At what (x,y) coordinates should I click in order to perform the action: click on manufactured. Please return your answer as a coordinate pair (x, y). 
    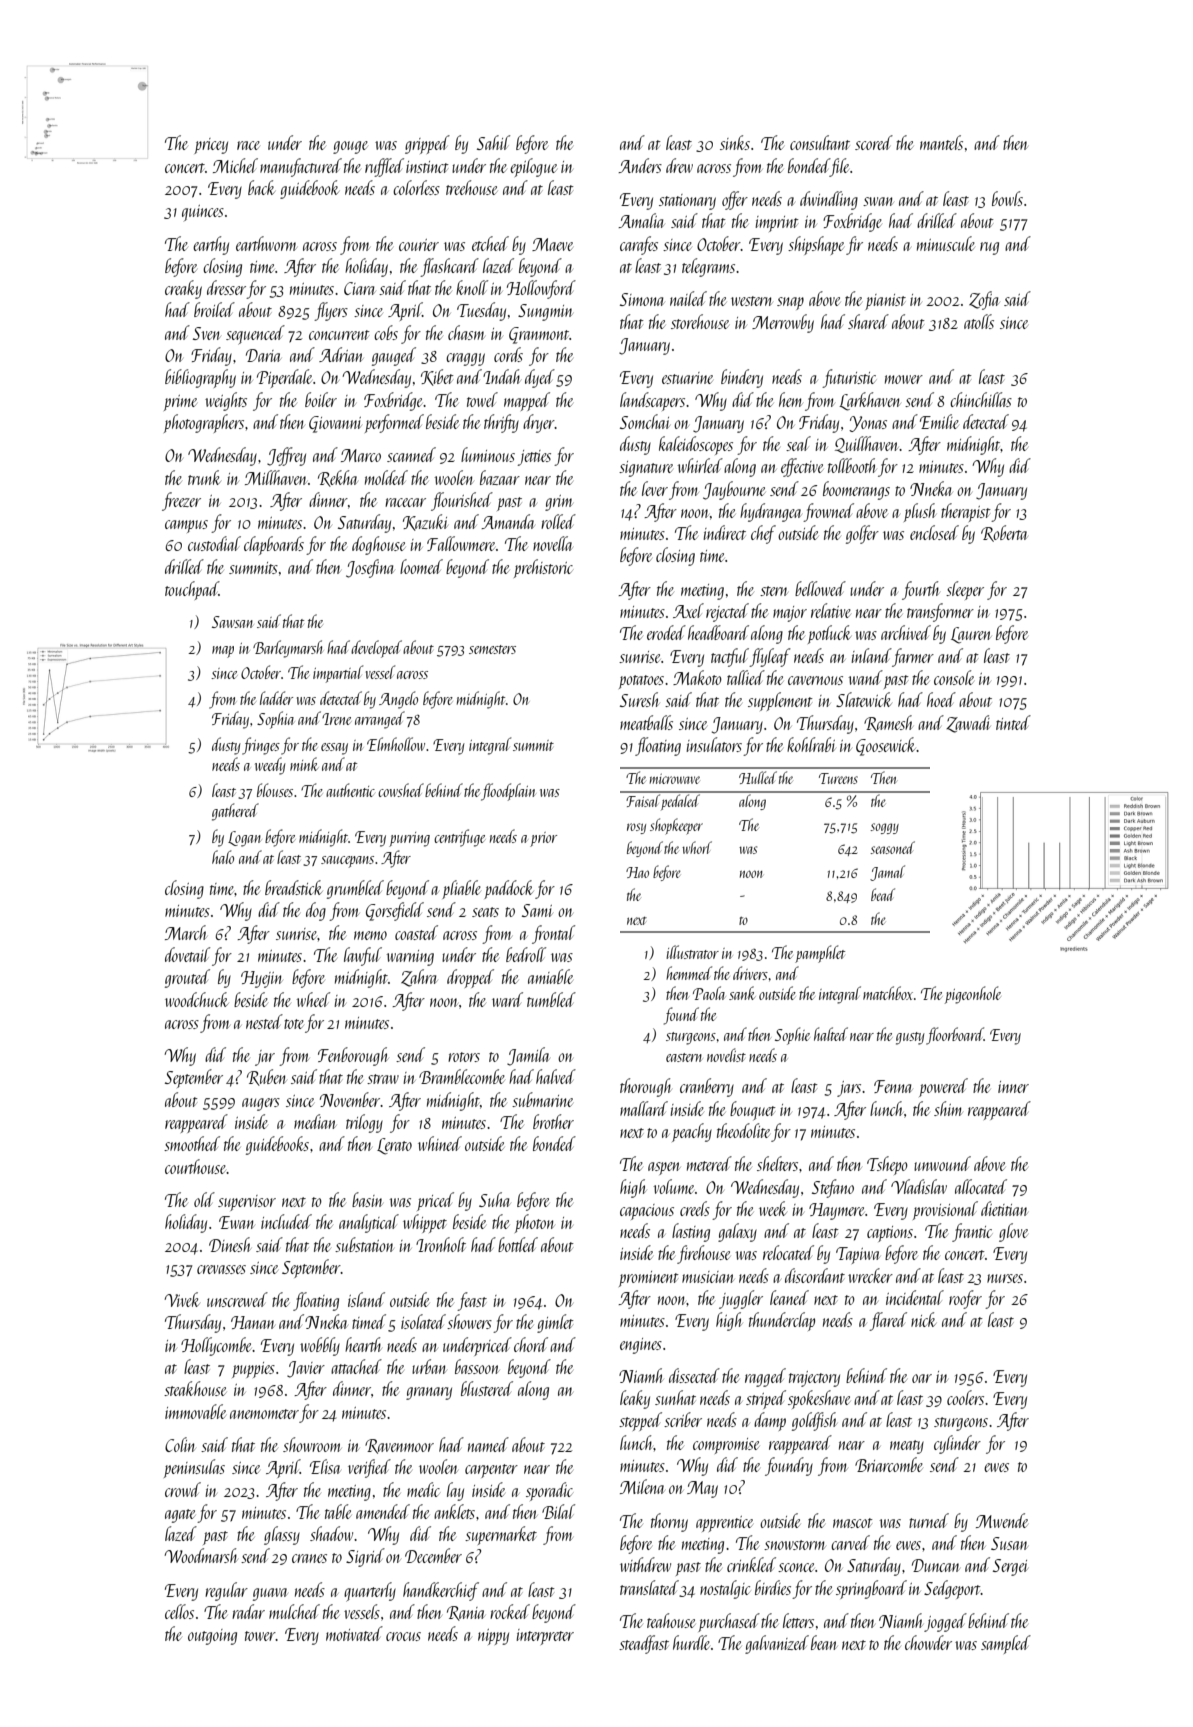
    Looking at the image, I should click on (301, 167).
